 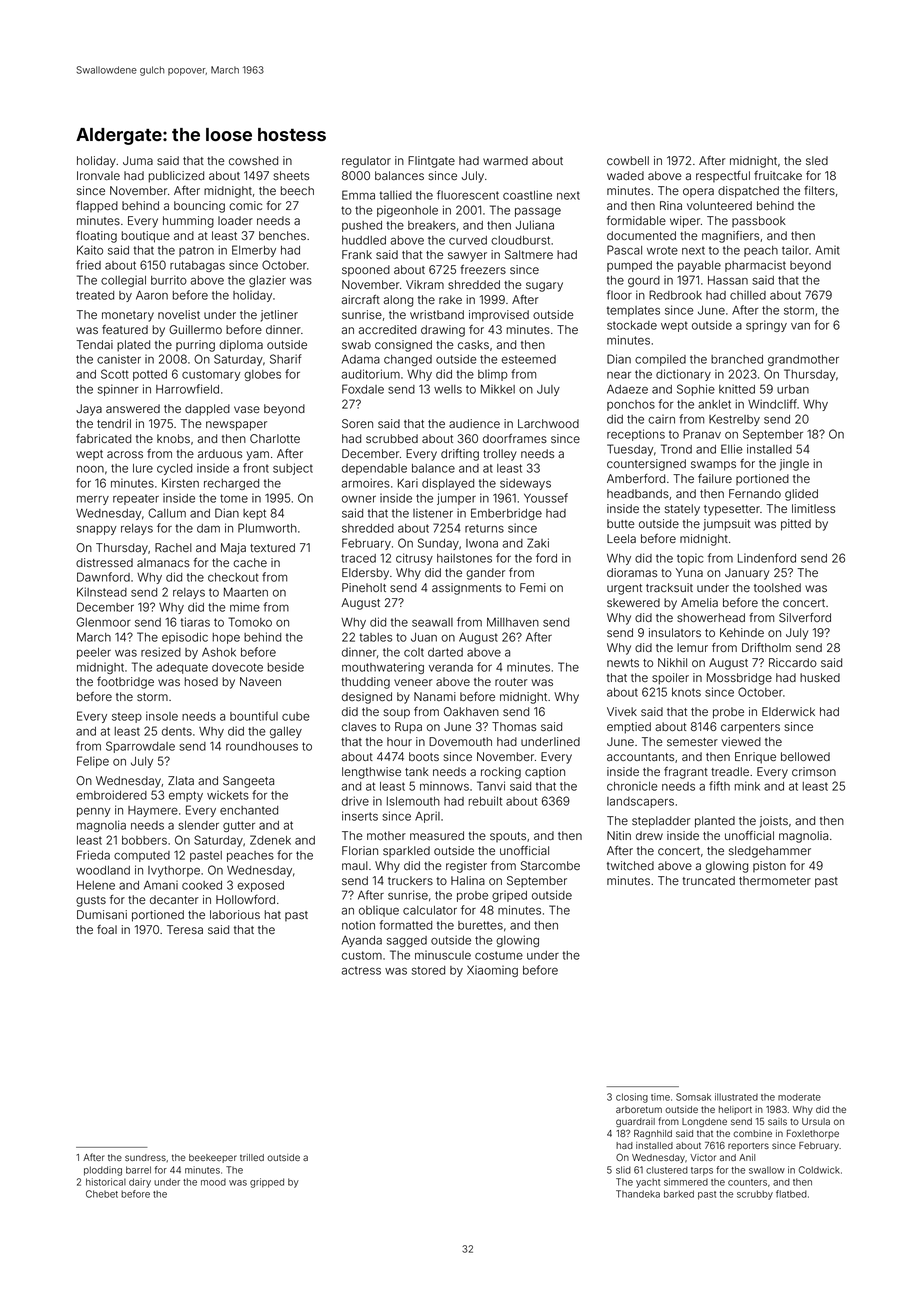 I want to click on Flintgate, so click(x=431, y=162).
